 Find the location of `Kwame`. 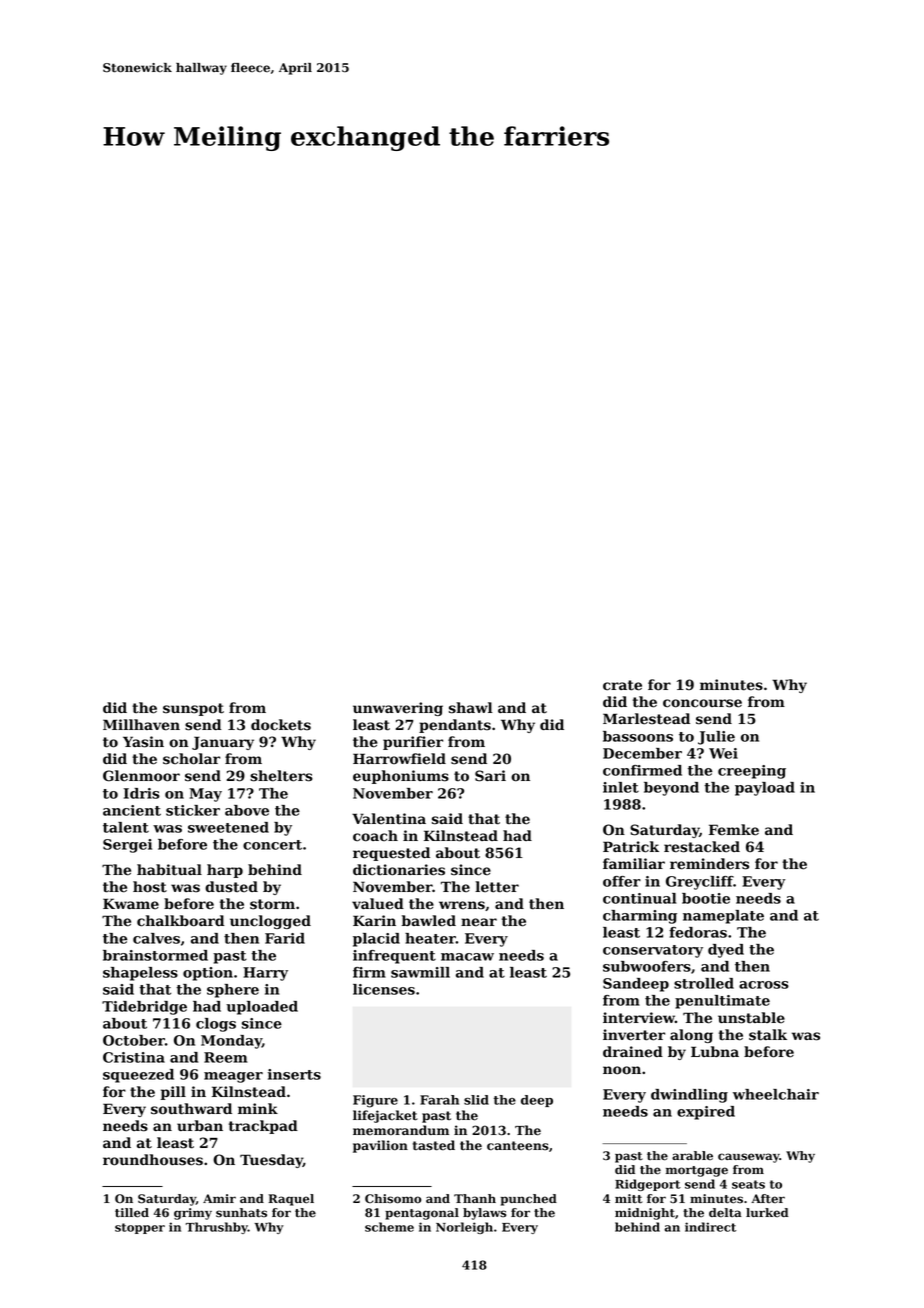

Kwame is located at coordinates (131, 904).
